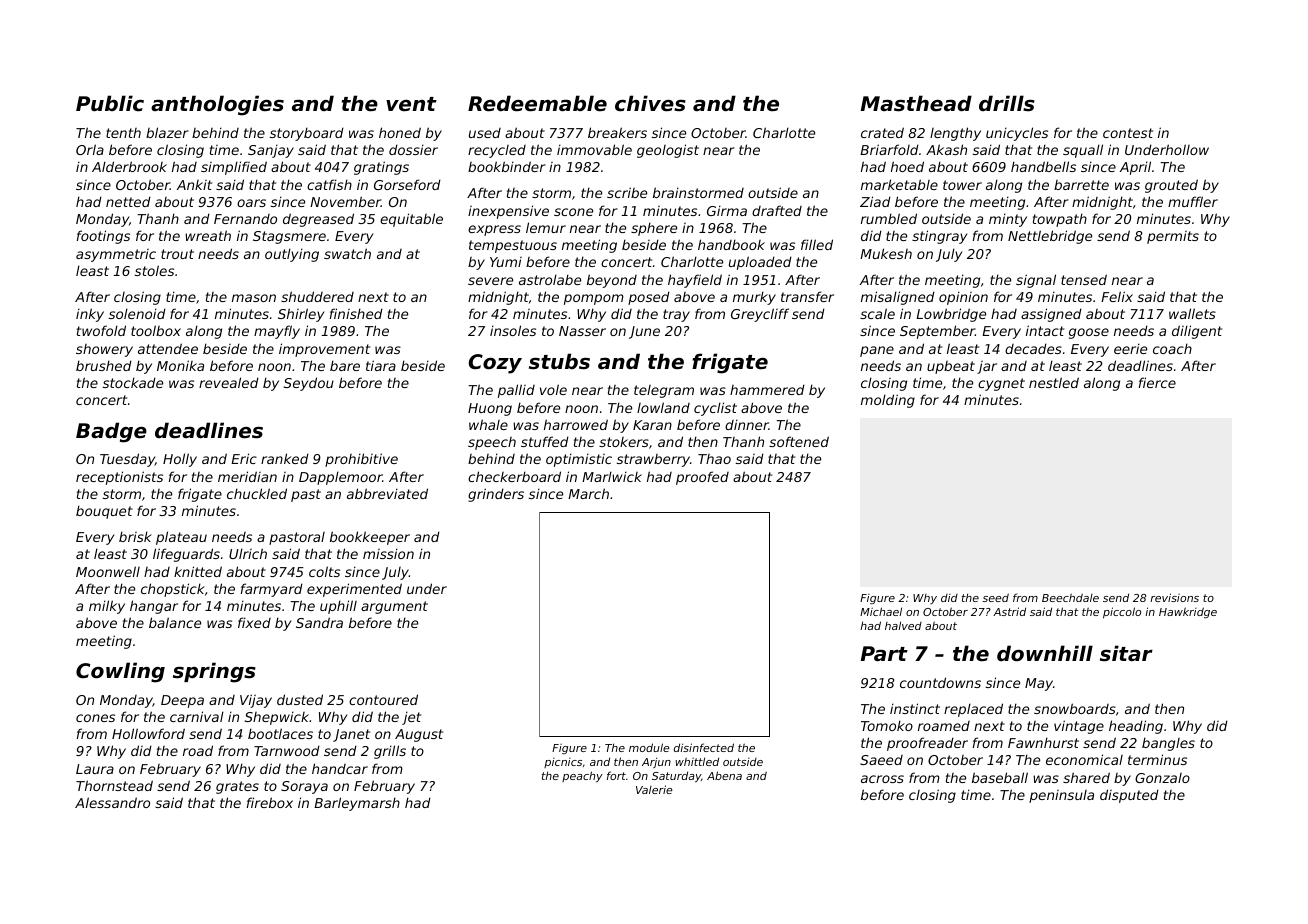  Describe the element at coordinates (884, 654) in the screenshot. I see `Part` at that location.
